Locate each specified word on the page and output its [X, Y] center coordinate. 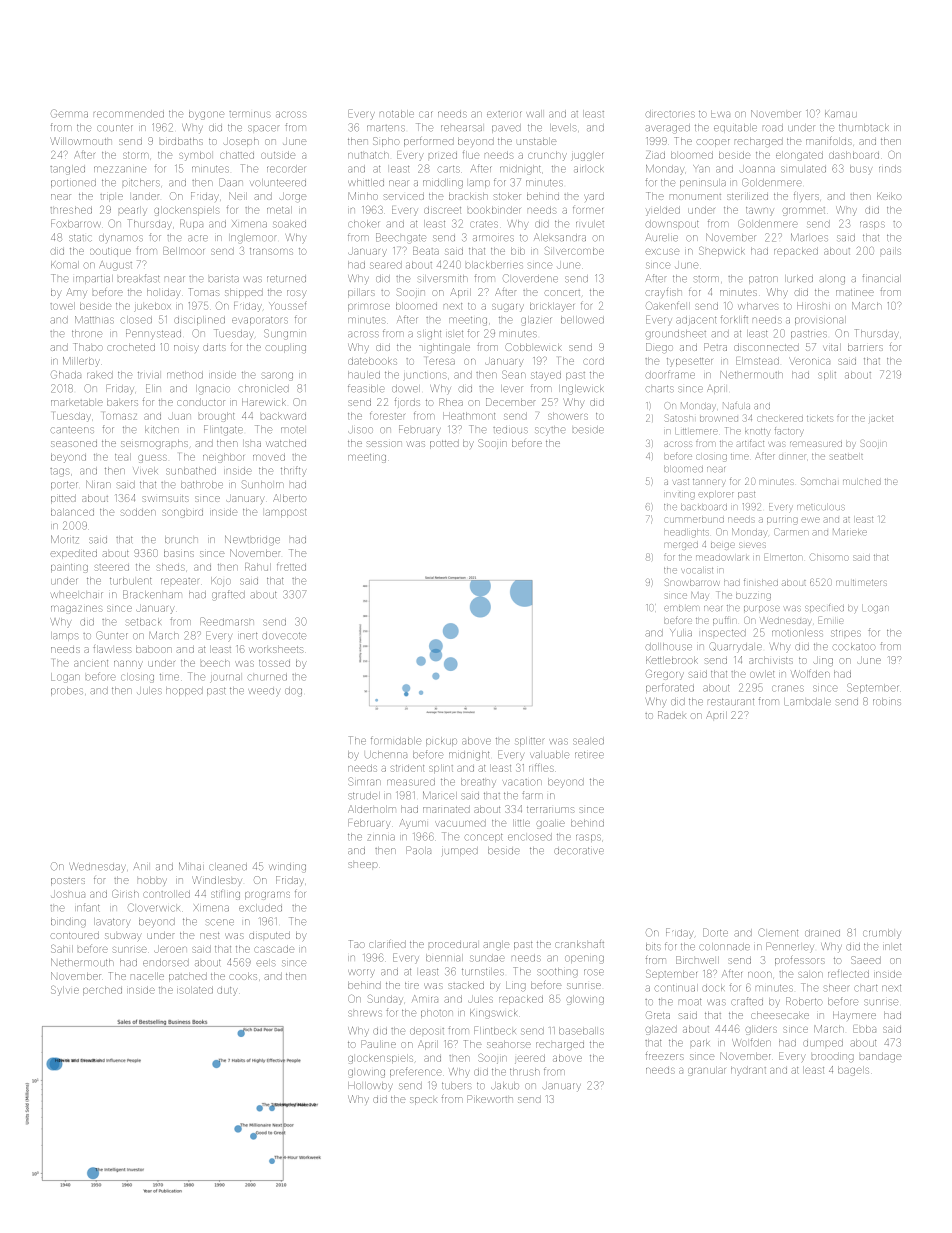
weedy [264, 692]
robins [887, 701]
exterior [504, 114]
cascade [274, 949]
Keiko [888, 196]
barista [224, 279]
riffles [541, 767]
